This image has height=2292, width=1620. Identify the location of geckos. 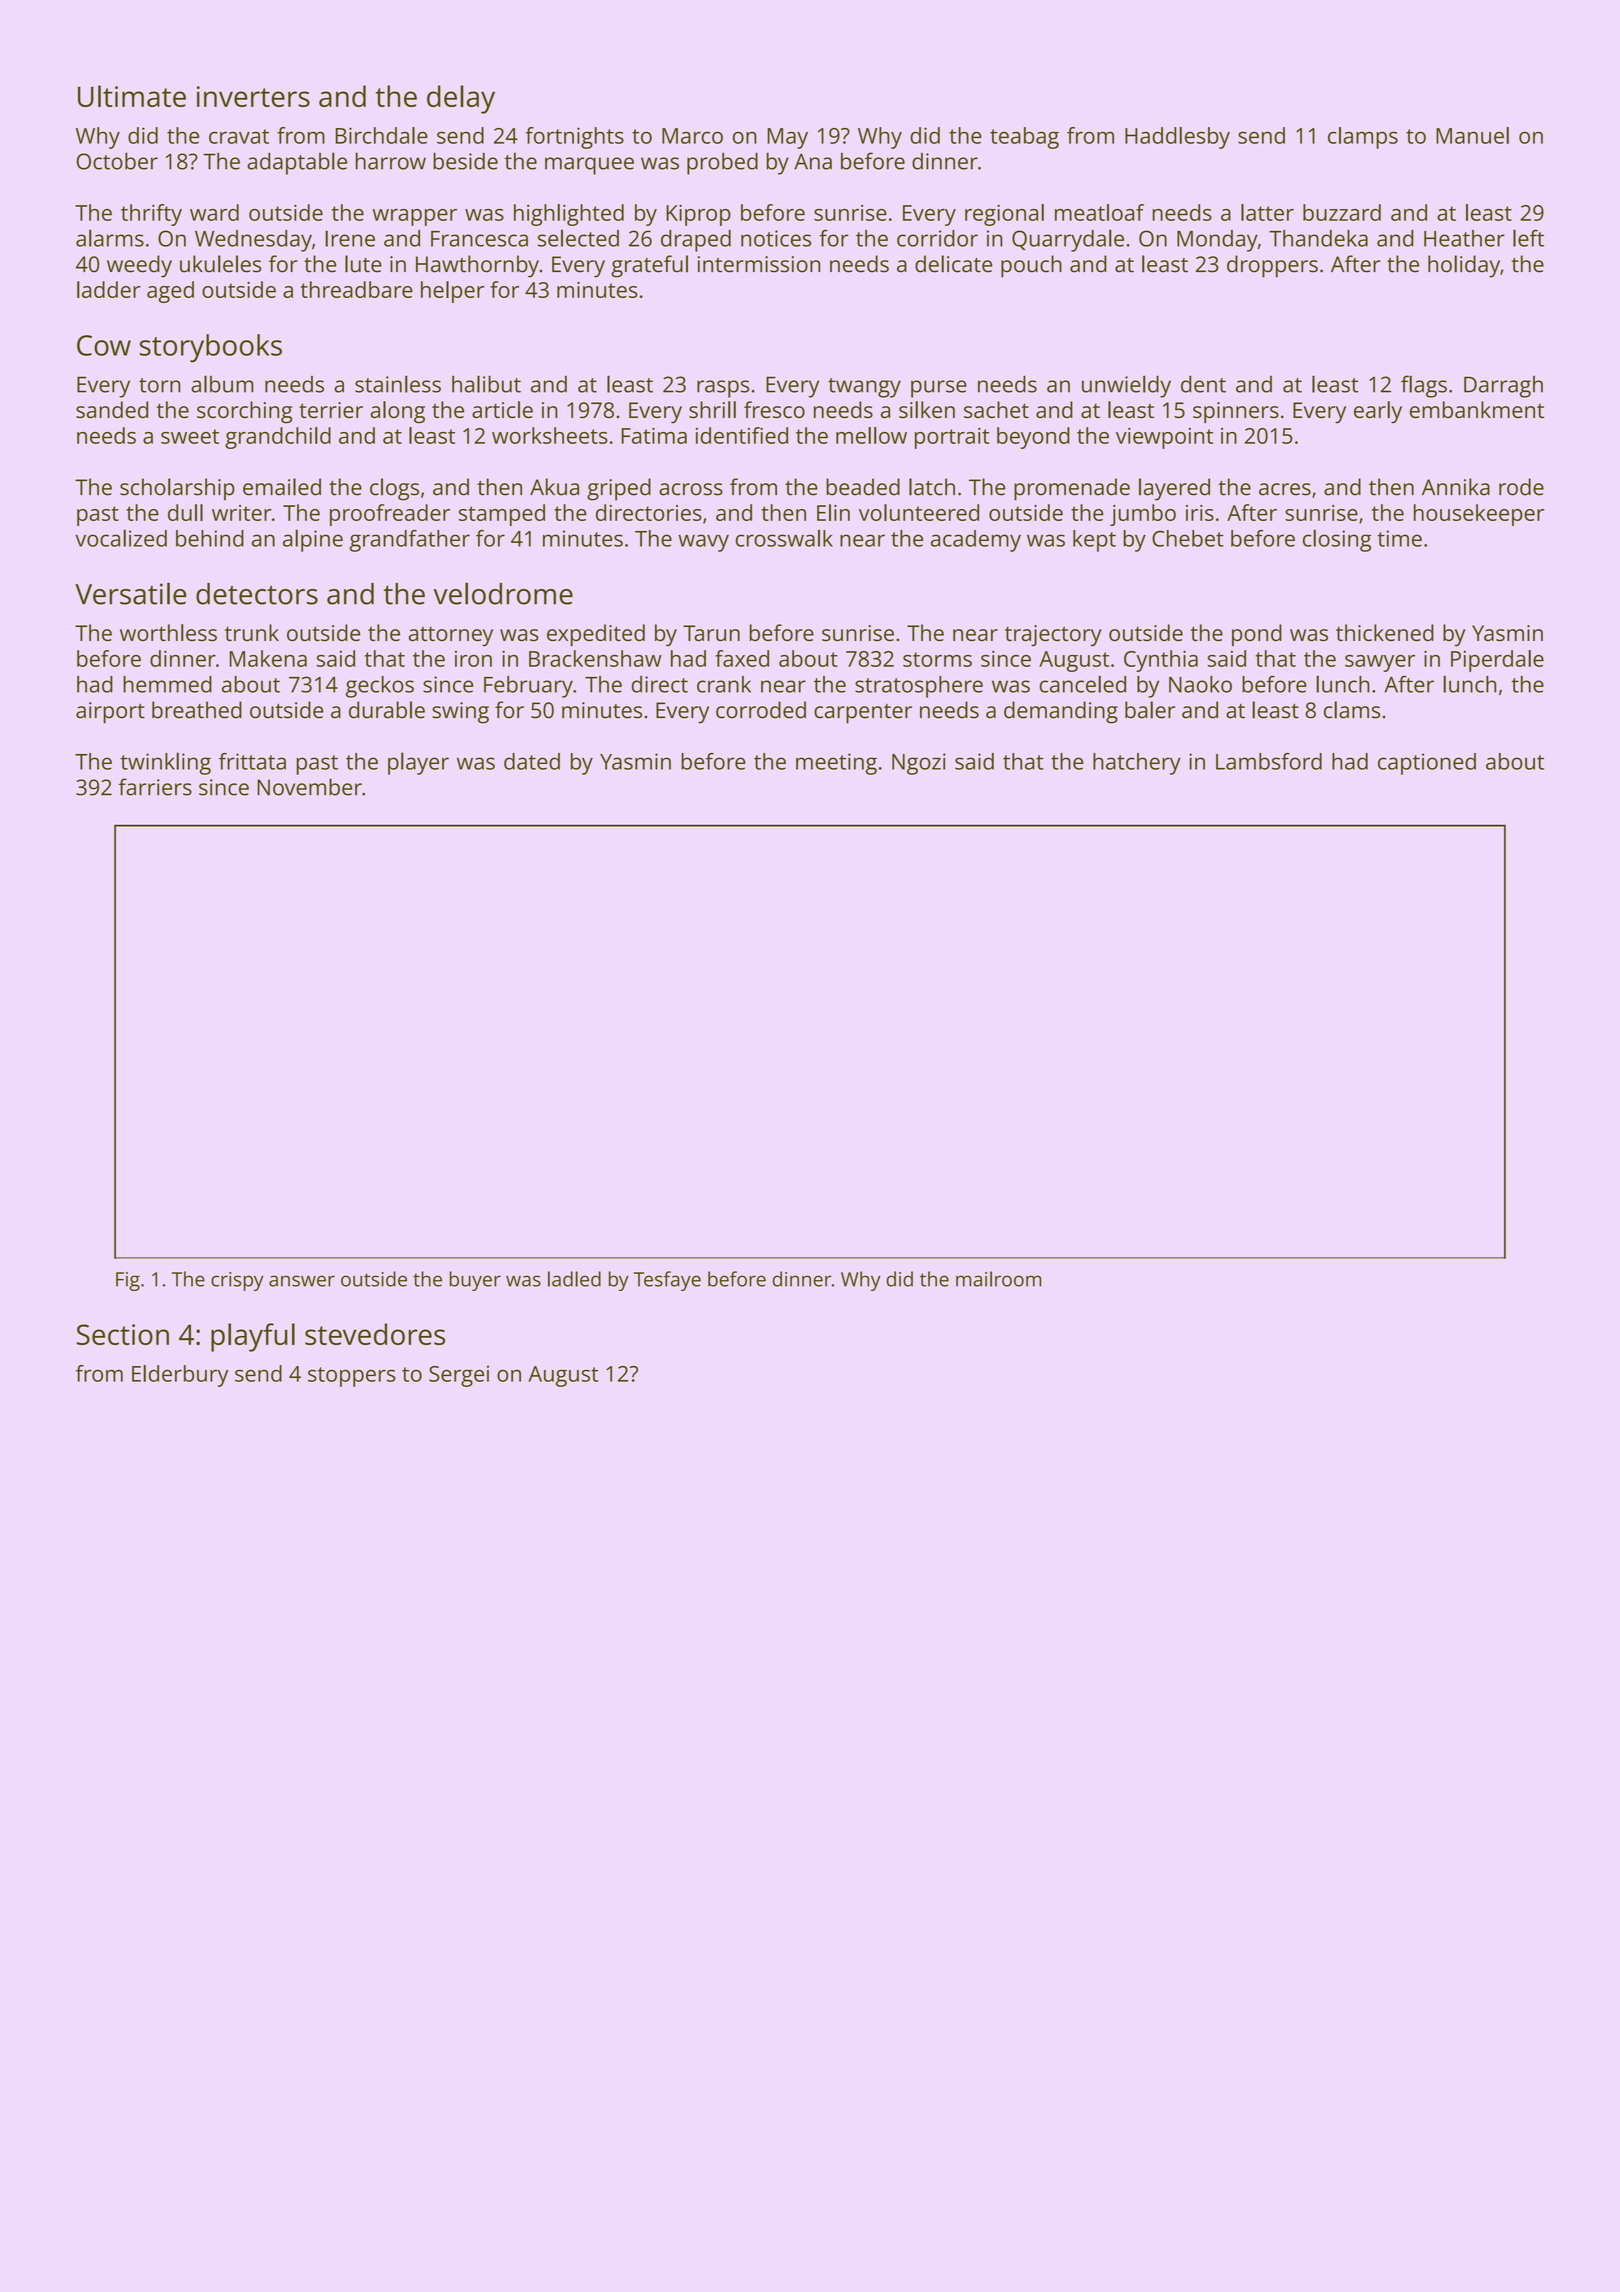
(380, 687).
